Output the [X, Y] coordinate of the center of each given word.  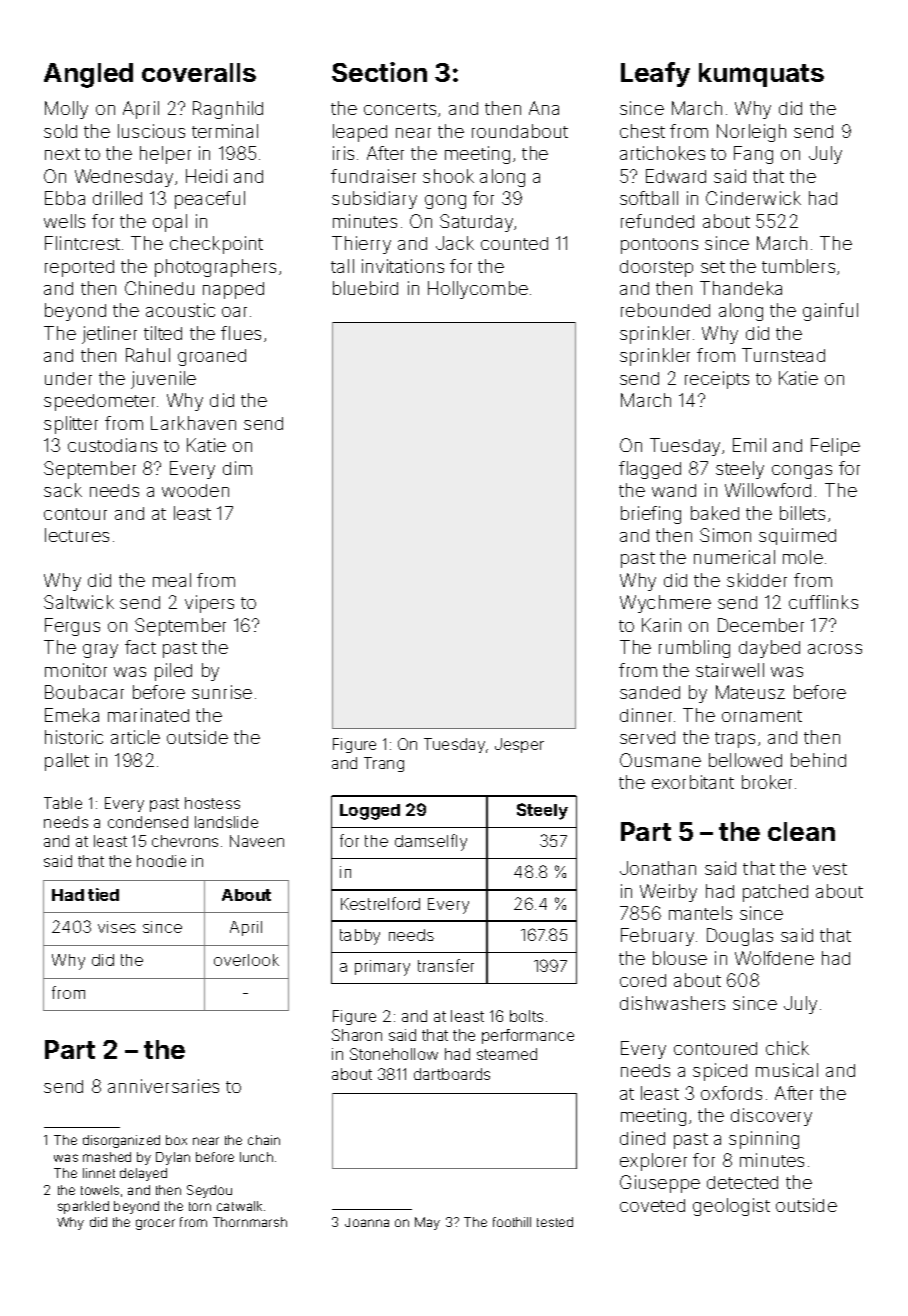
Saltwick [79, 602]
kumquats [761, 75]
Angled [88, 75]
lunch [256, 1157]
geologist [731, 1207]
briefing [651, 515]
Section [379, 72]
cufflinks [823, 602]
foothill [512, 1222]
